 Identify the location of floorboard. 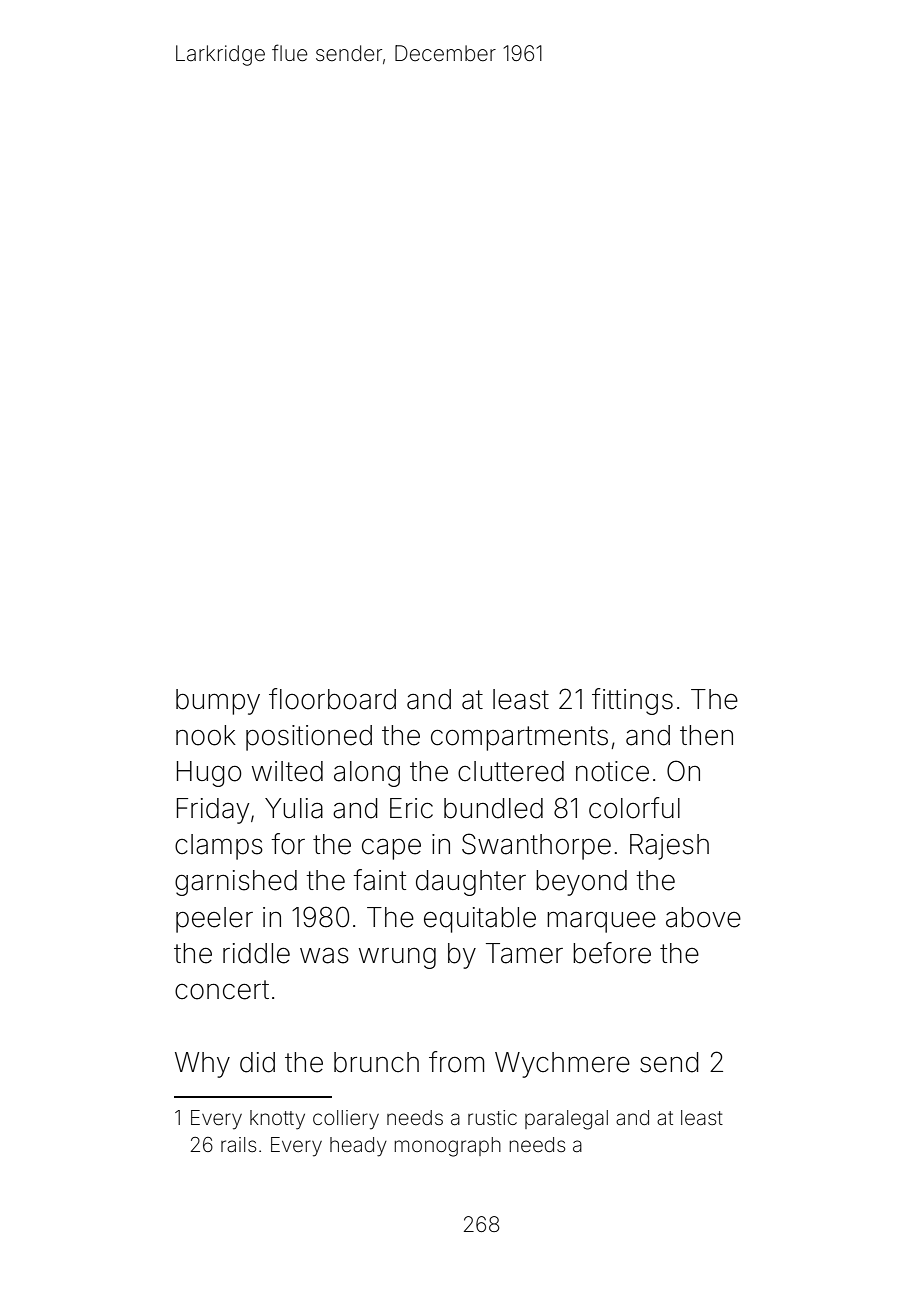
(332, 699).
